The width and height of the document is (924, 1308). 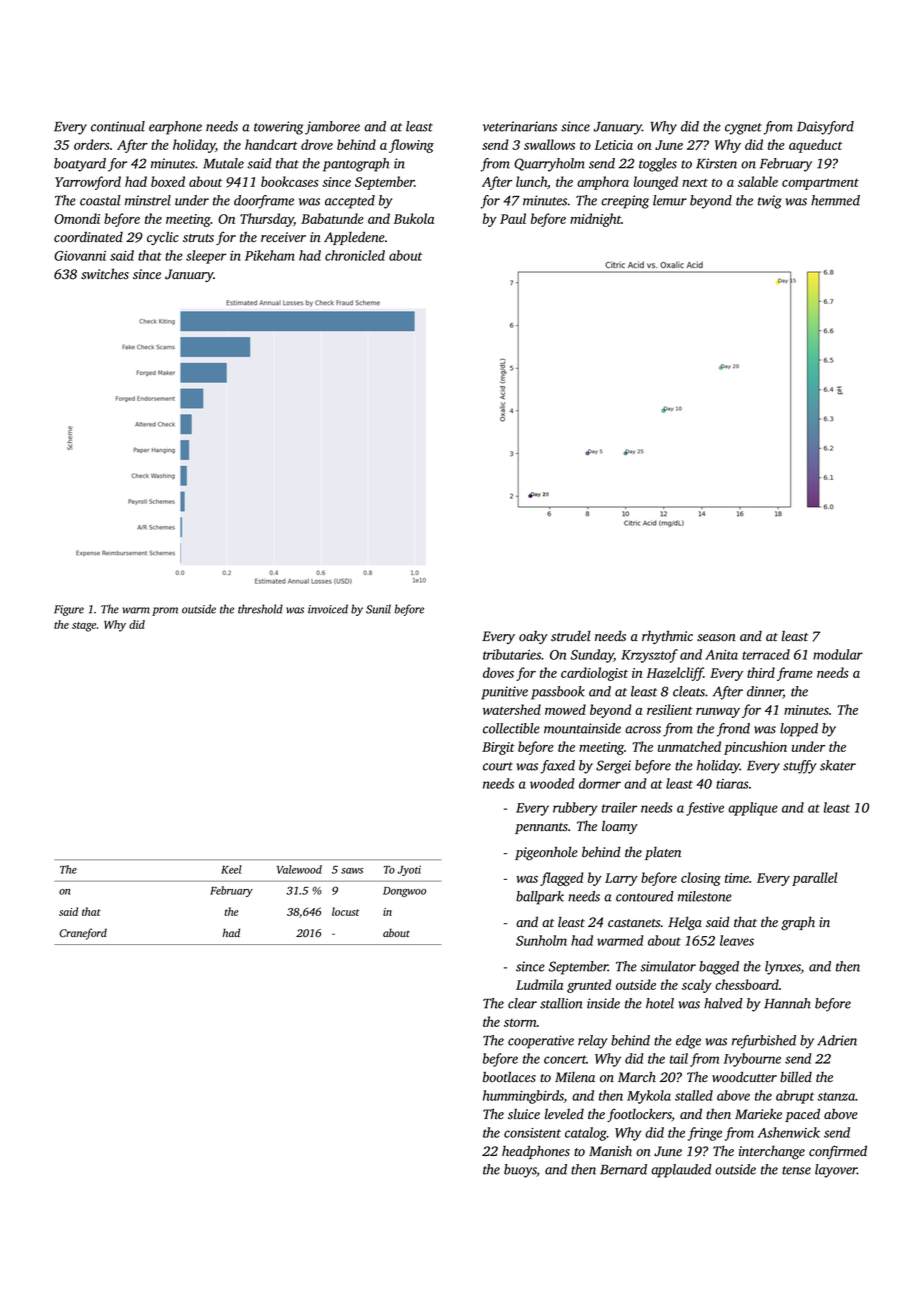 What do you see at coordinates (231, 869) in the document?
I see `Keel` at bounding box center [231, 869].
